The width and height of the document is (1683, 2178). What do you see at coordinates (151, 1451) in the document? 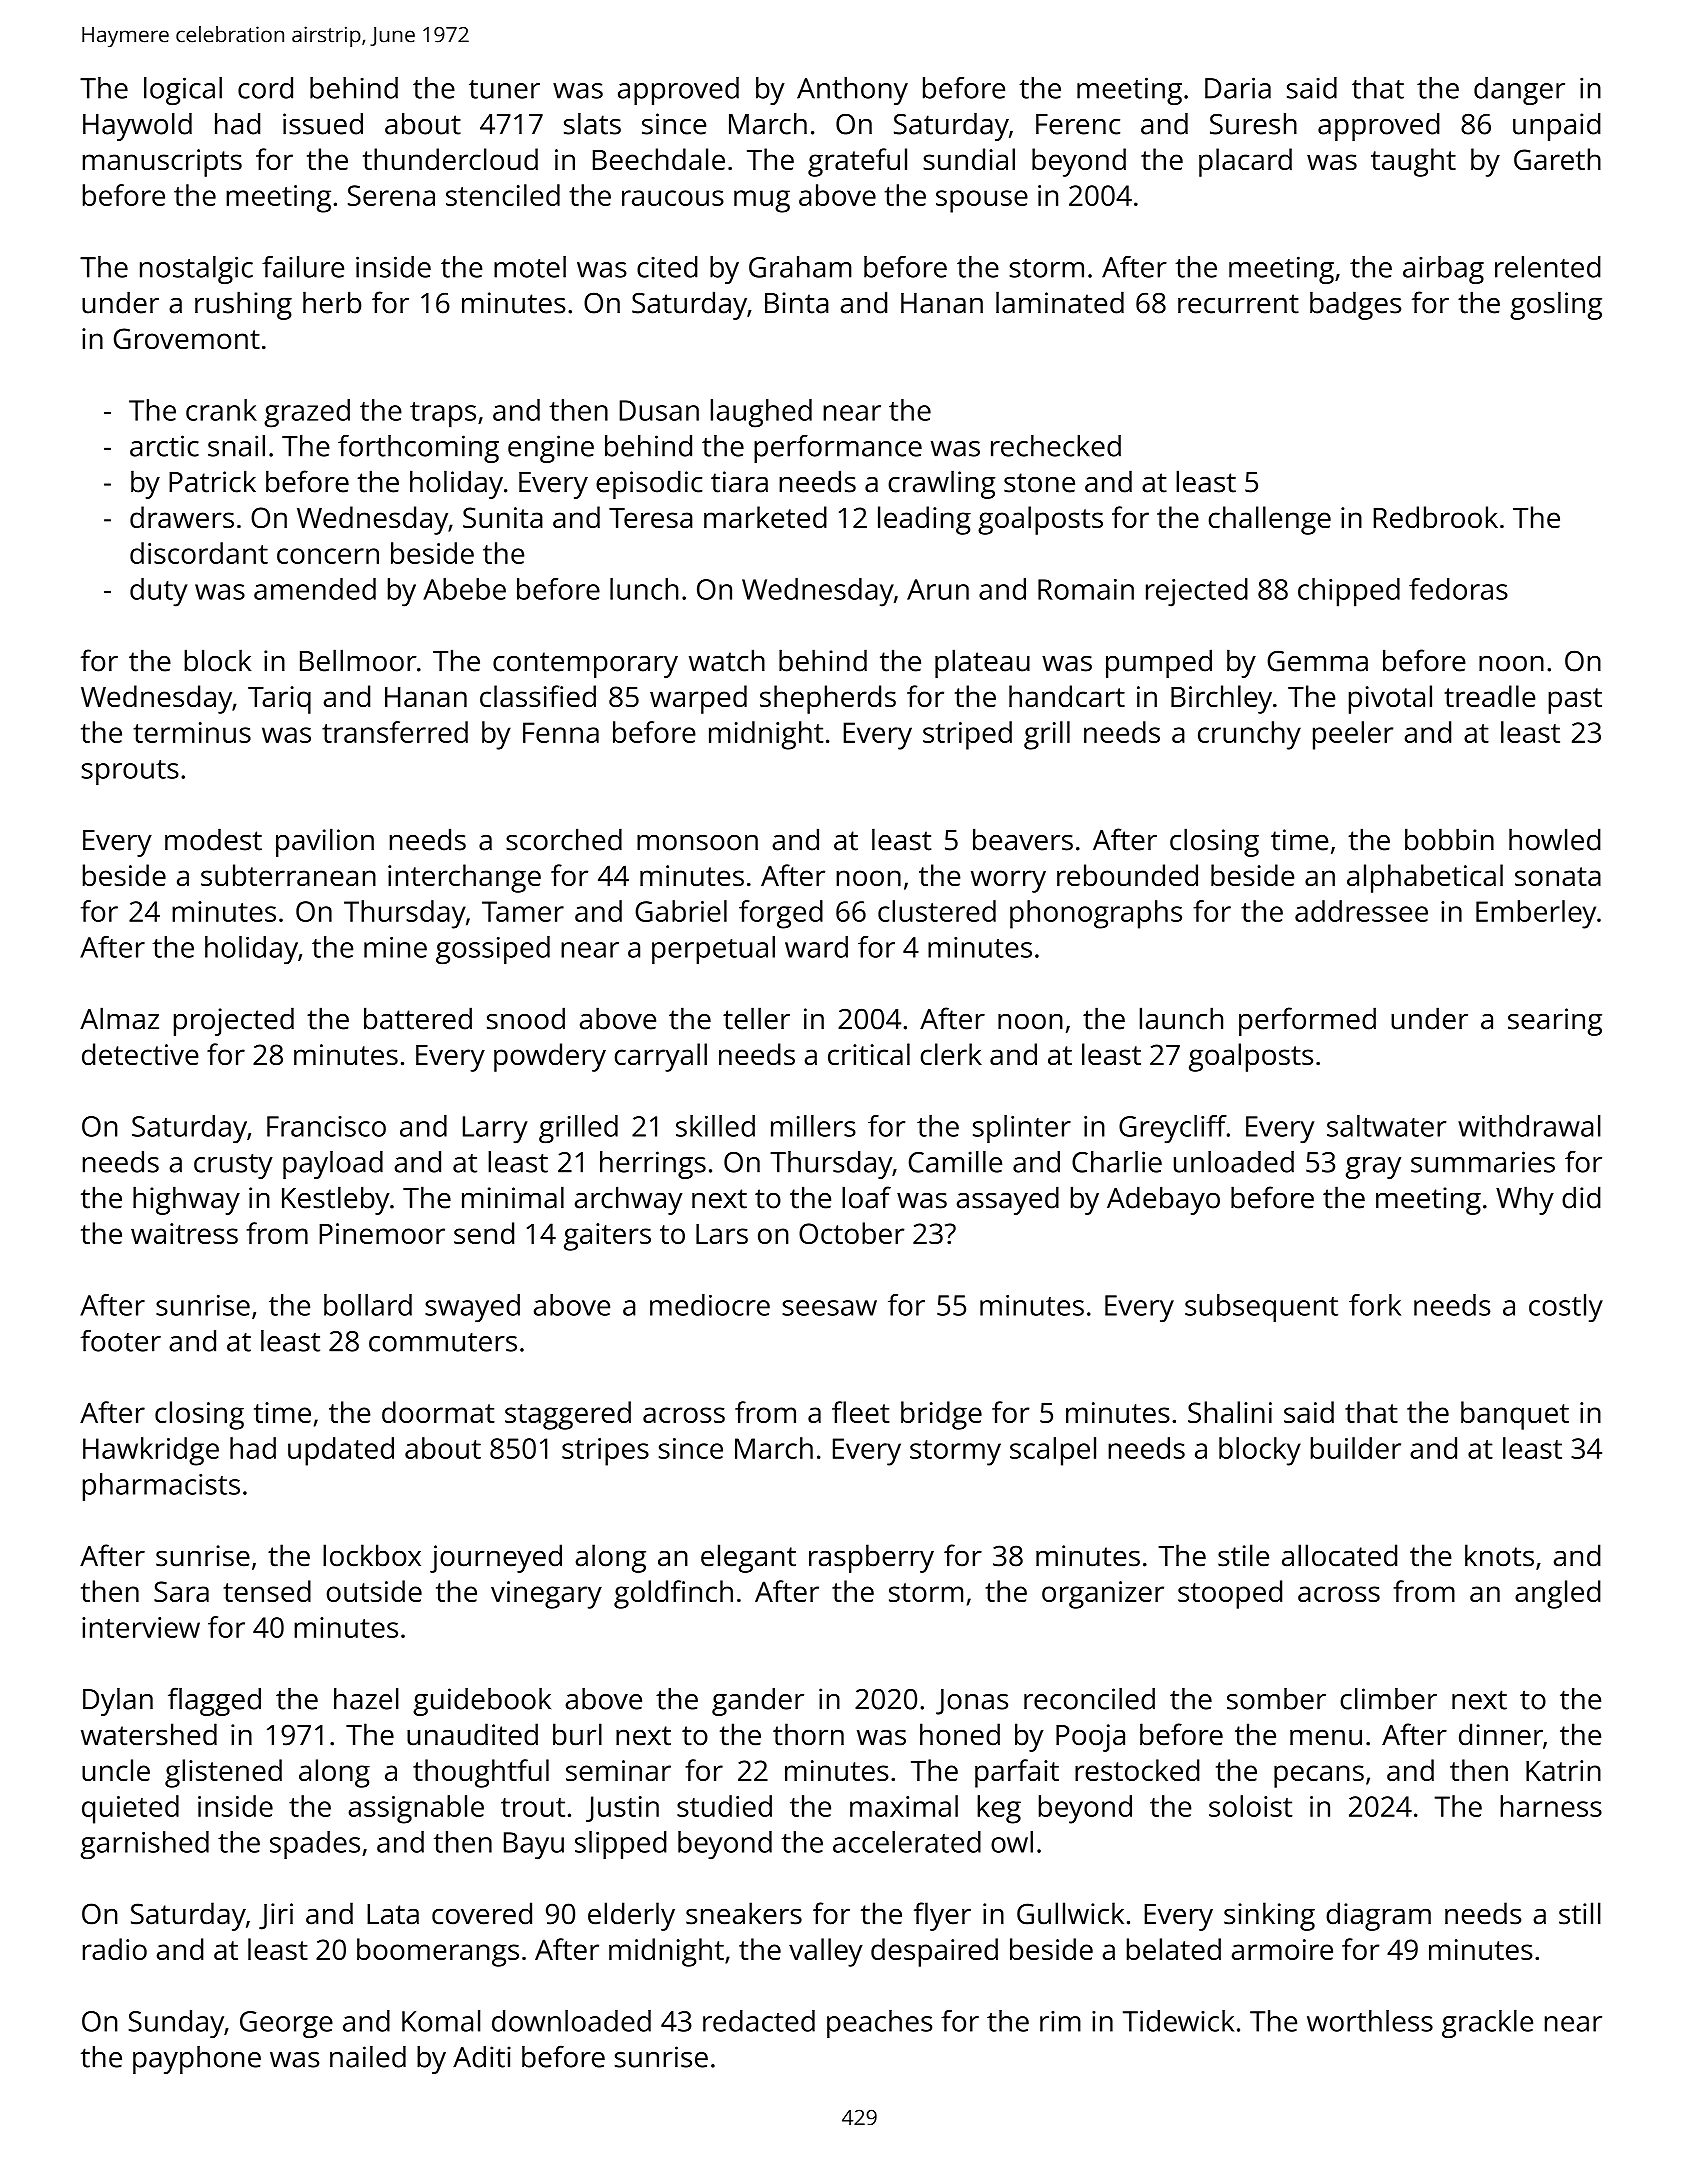
I see `Hawkridge` at bounding box center [151, 1451].
